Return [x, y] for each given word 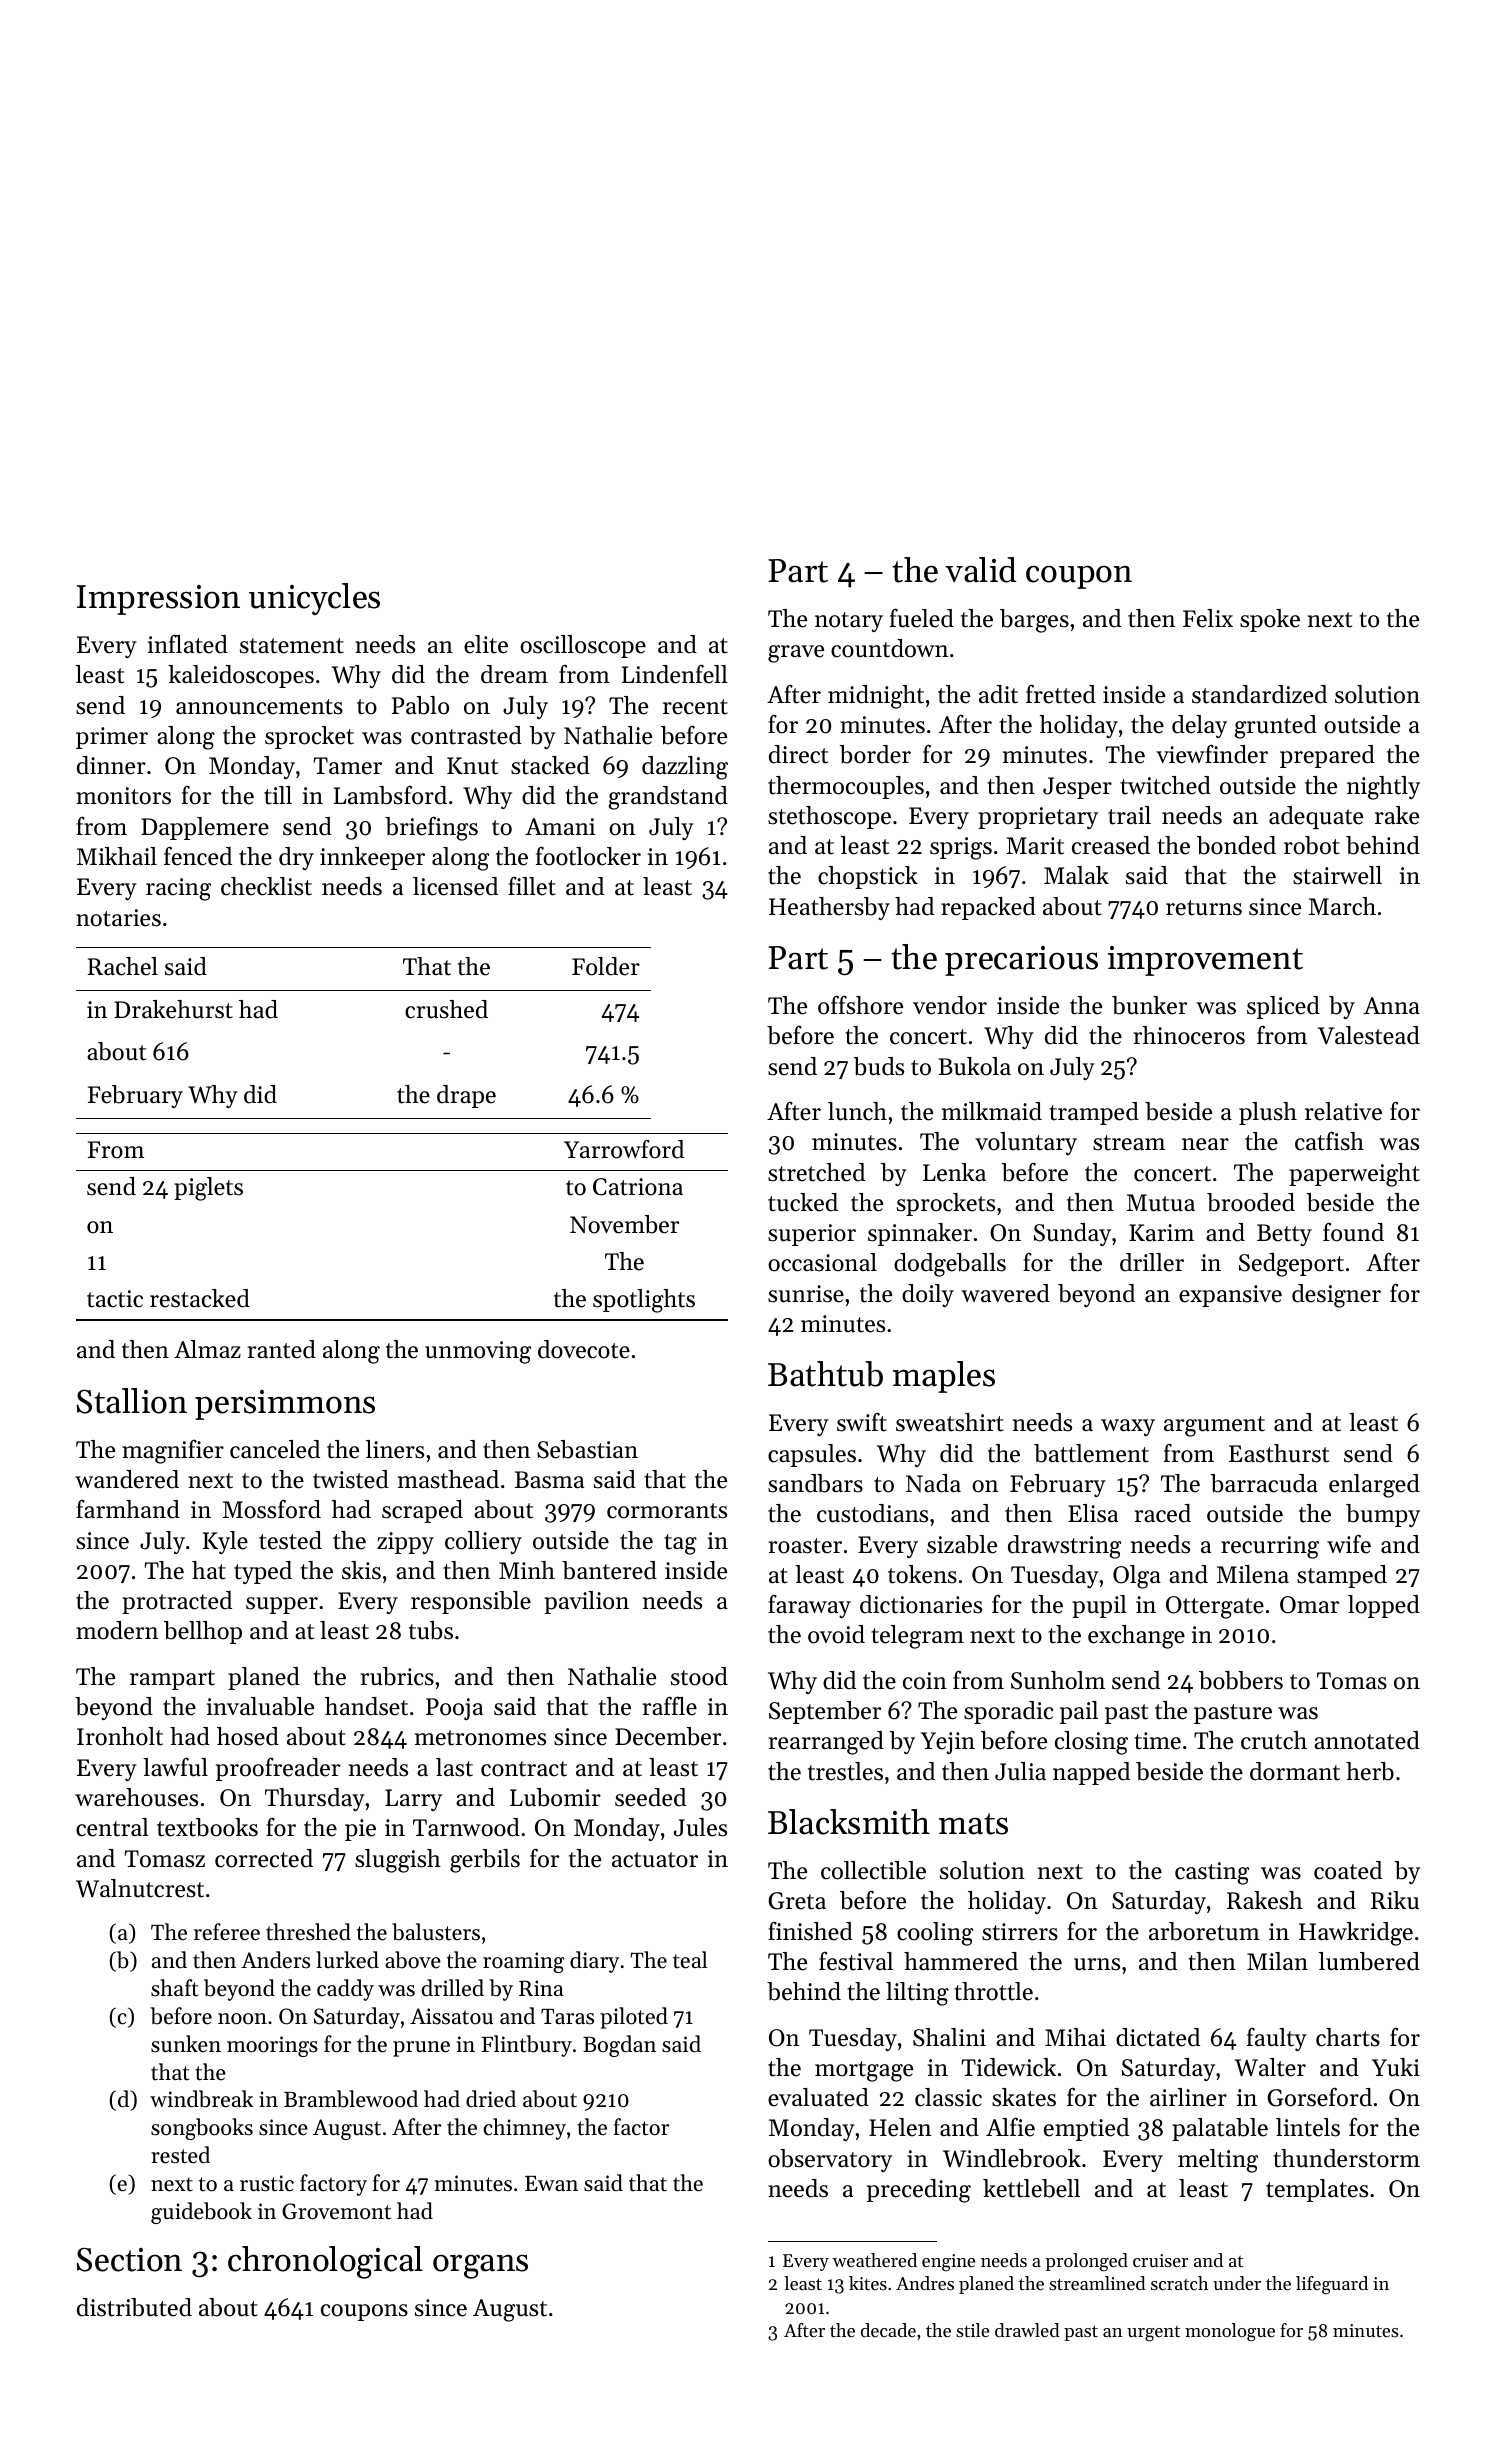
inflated [188, 644]
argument [1214, 1426]
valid [981, 570]
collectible [873, 1870]
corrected [264, 1858]
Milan [1277, 1961]
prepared [1327, 756]
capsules [812, 1455]
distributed [134, 2307]
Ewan [551, 2183]
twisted [351, 1479]
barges [1034, 621]
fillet [532, 886]
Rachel [122, 966]
